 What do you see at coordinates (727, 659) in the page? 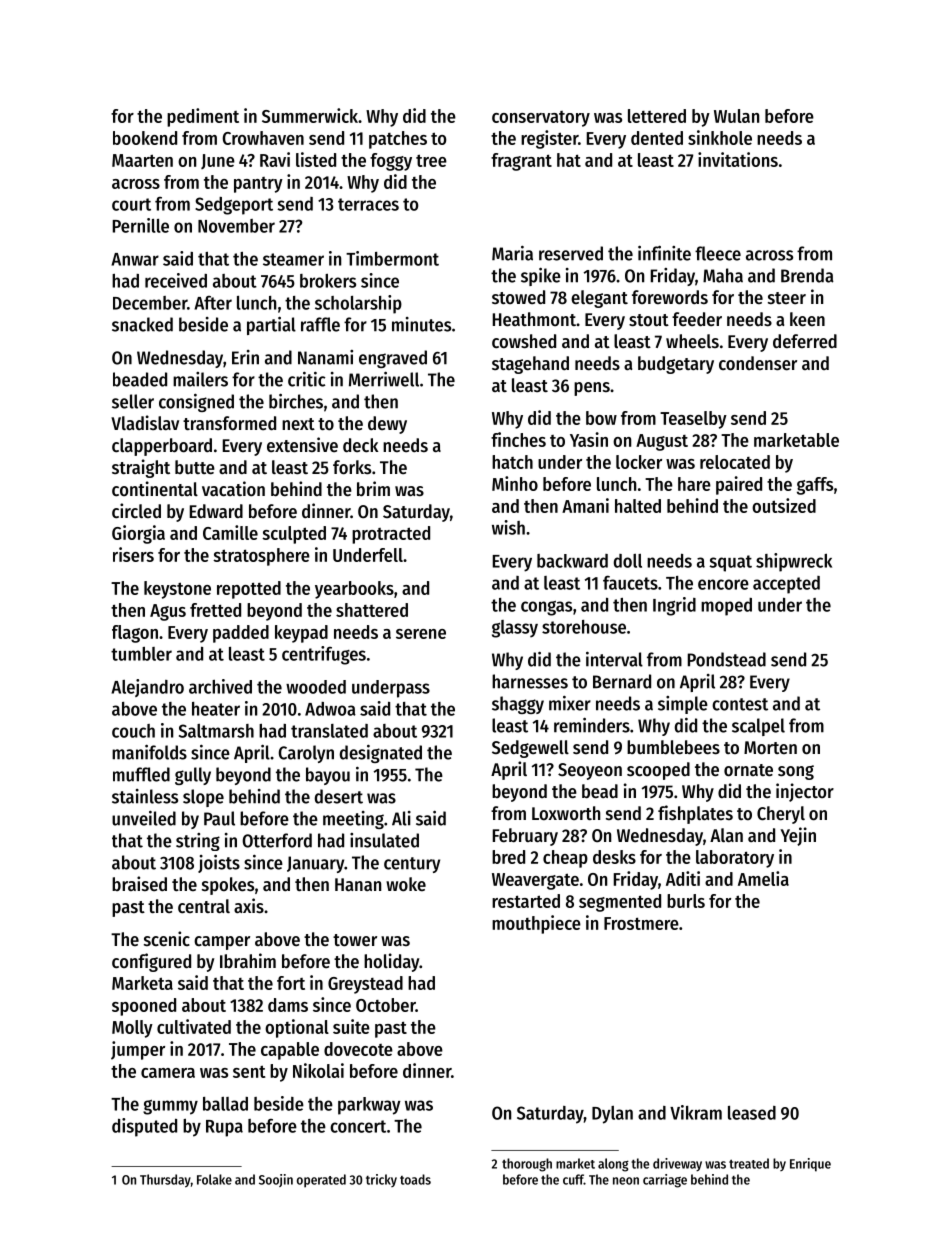
I see `Pondstead` at bounding box center [727, 659].
